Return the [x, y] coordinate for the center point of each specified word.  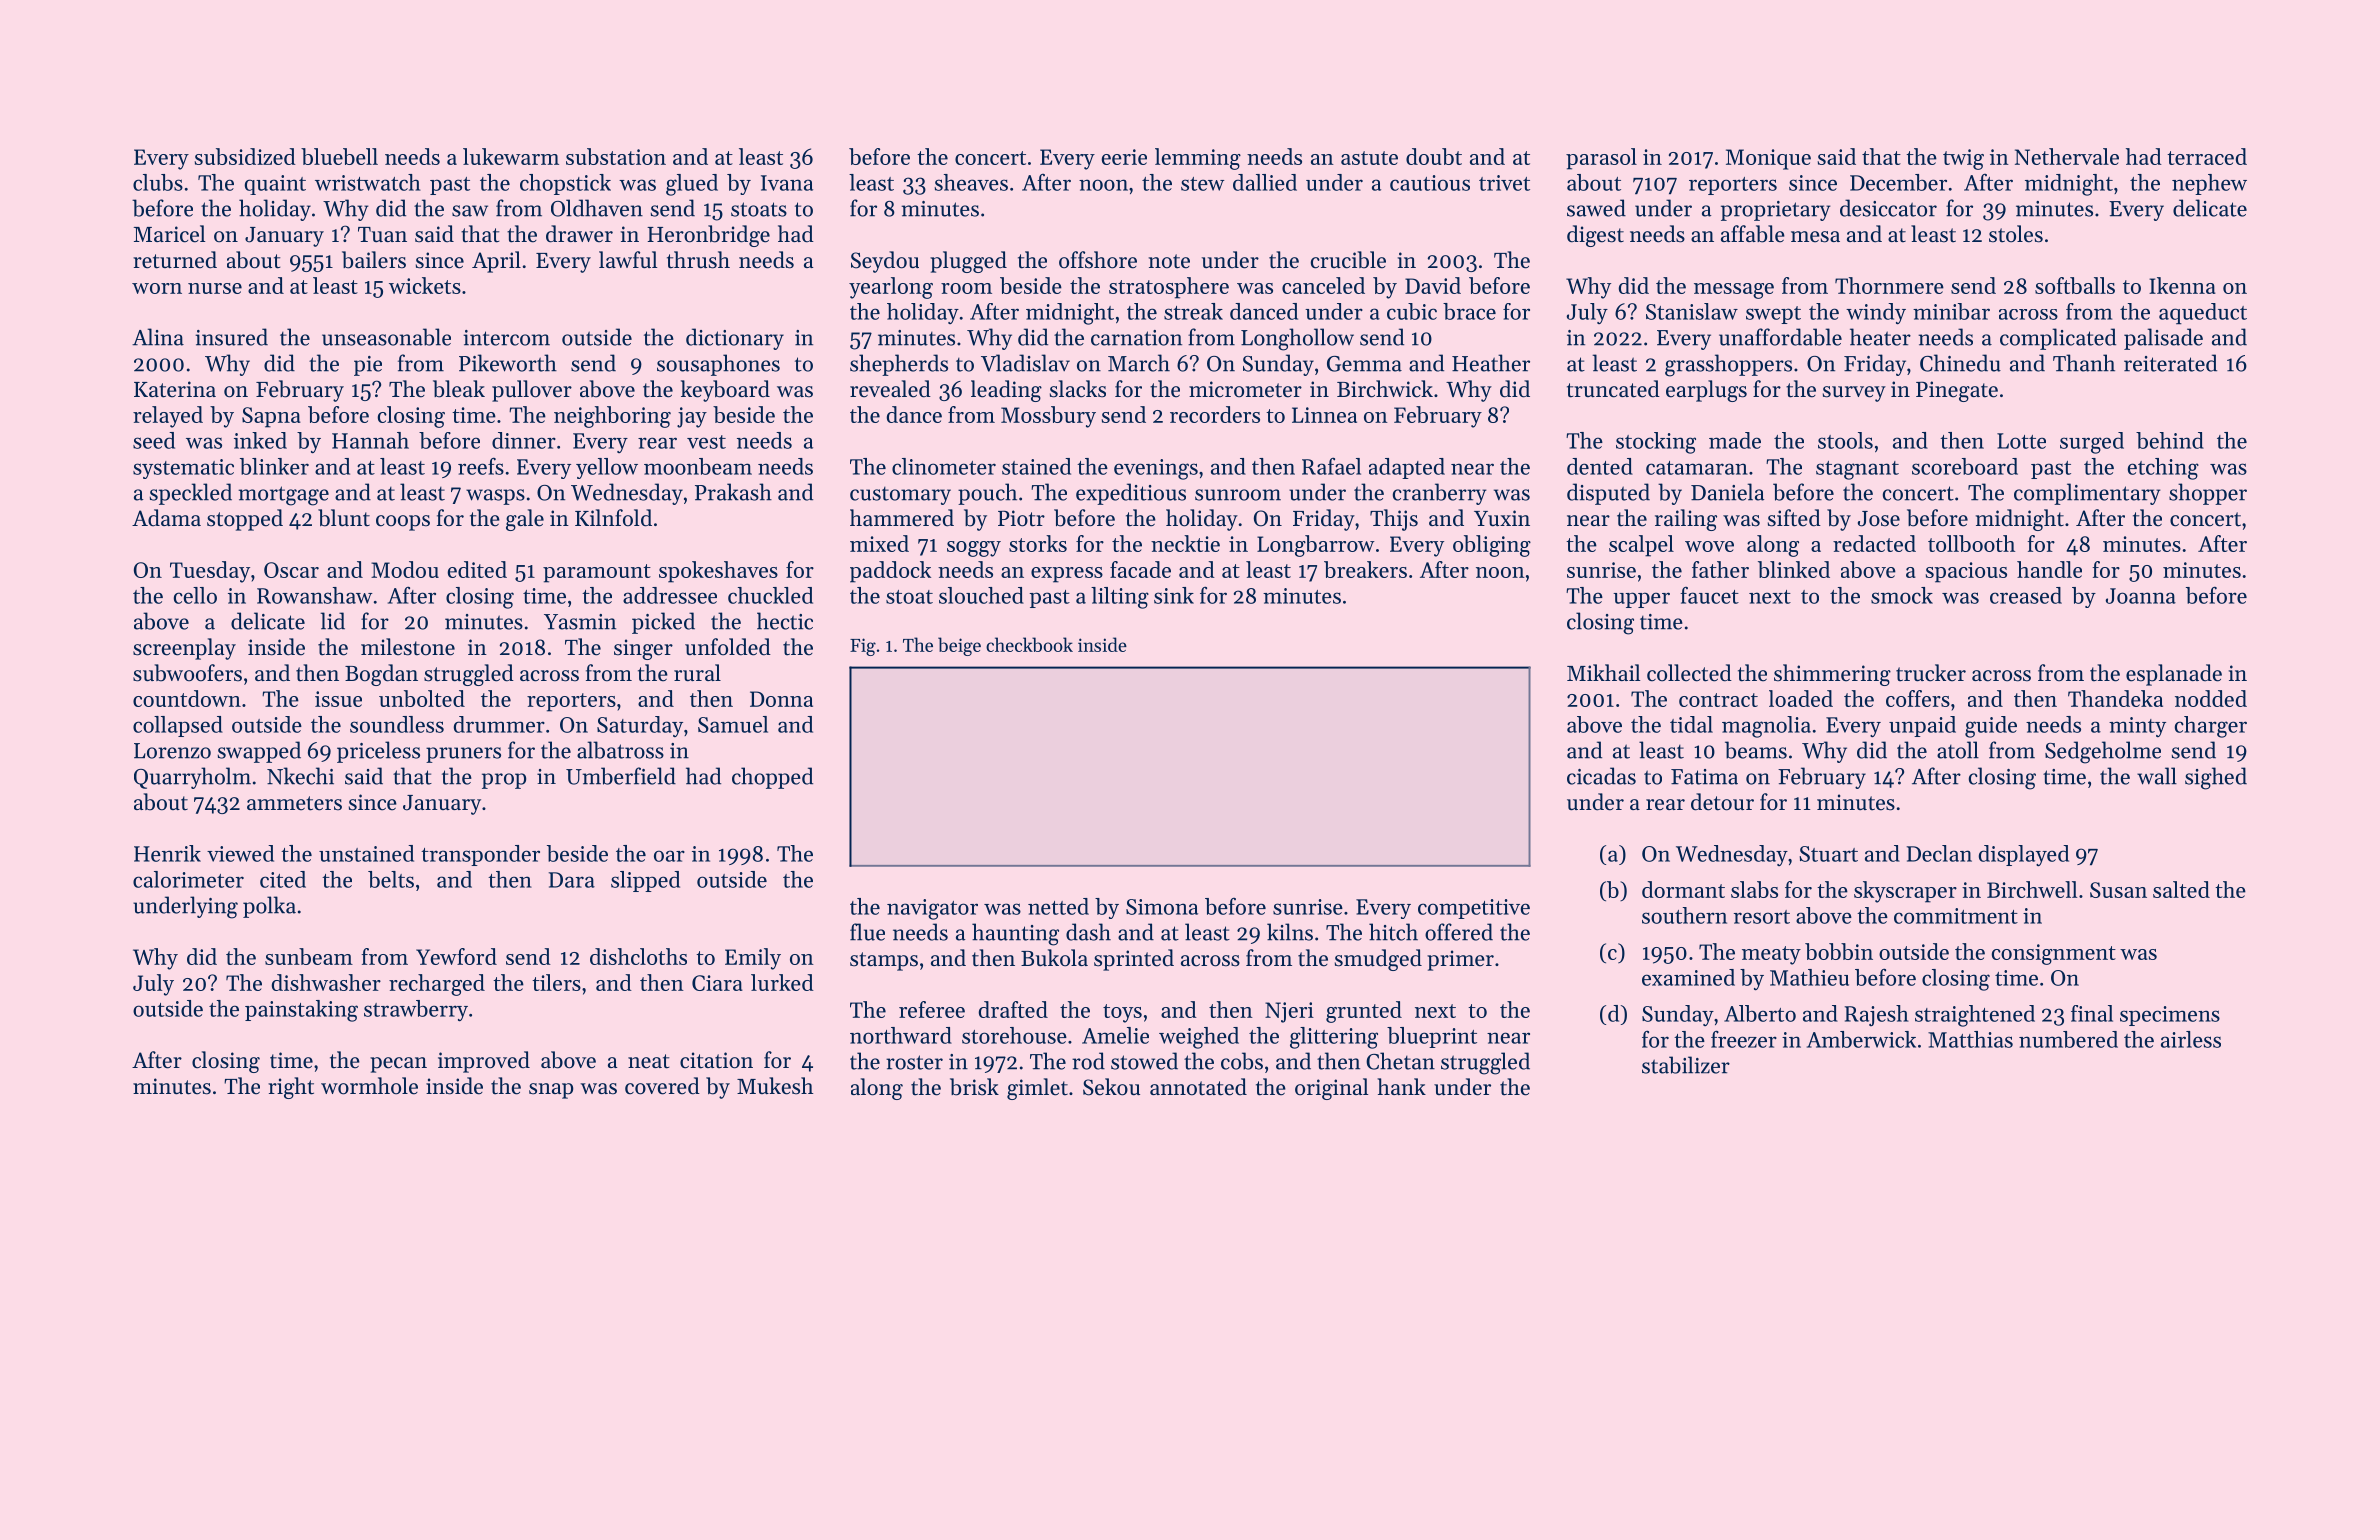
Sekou [1111, 1087]
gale [525, 520]
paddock [890, 572]
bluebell [339, 156]
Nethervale [2067, 156]
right [291, 1088]
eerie [1124, 157]
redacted [1874, 543]
